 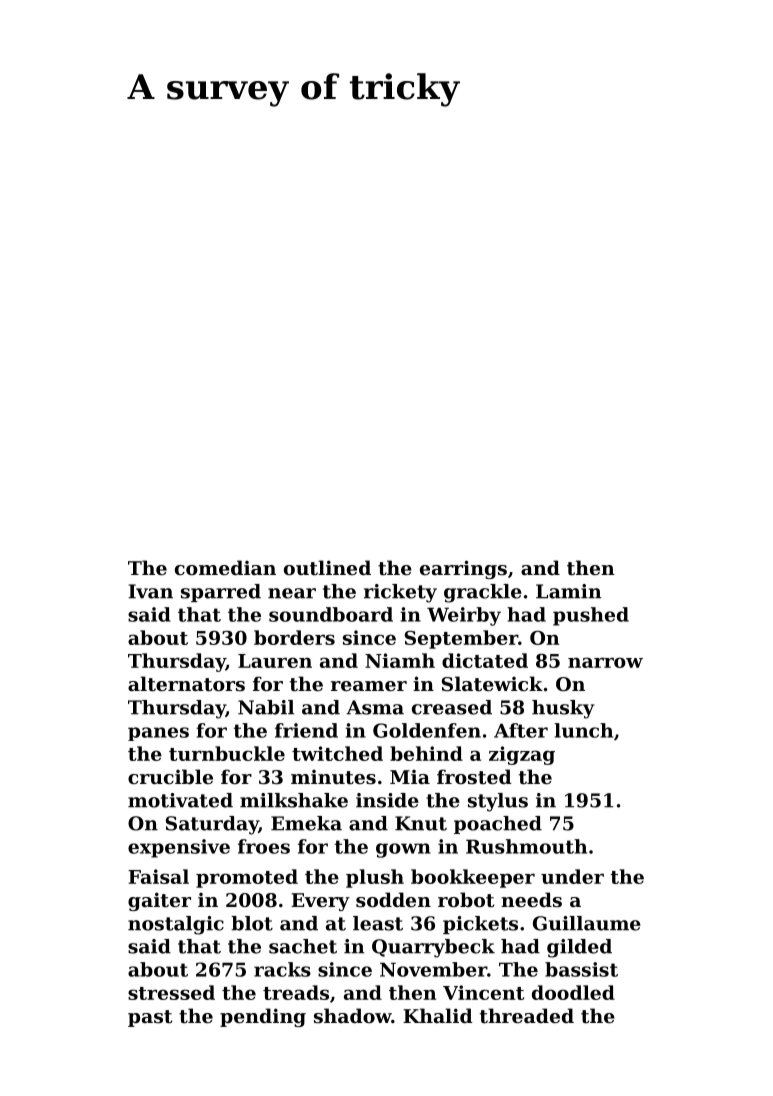 I want to click on reamer, so click(x=369, y=686).
